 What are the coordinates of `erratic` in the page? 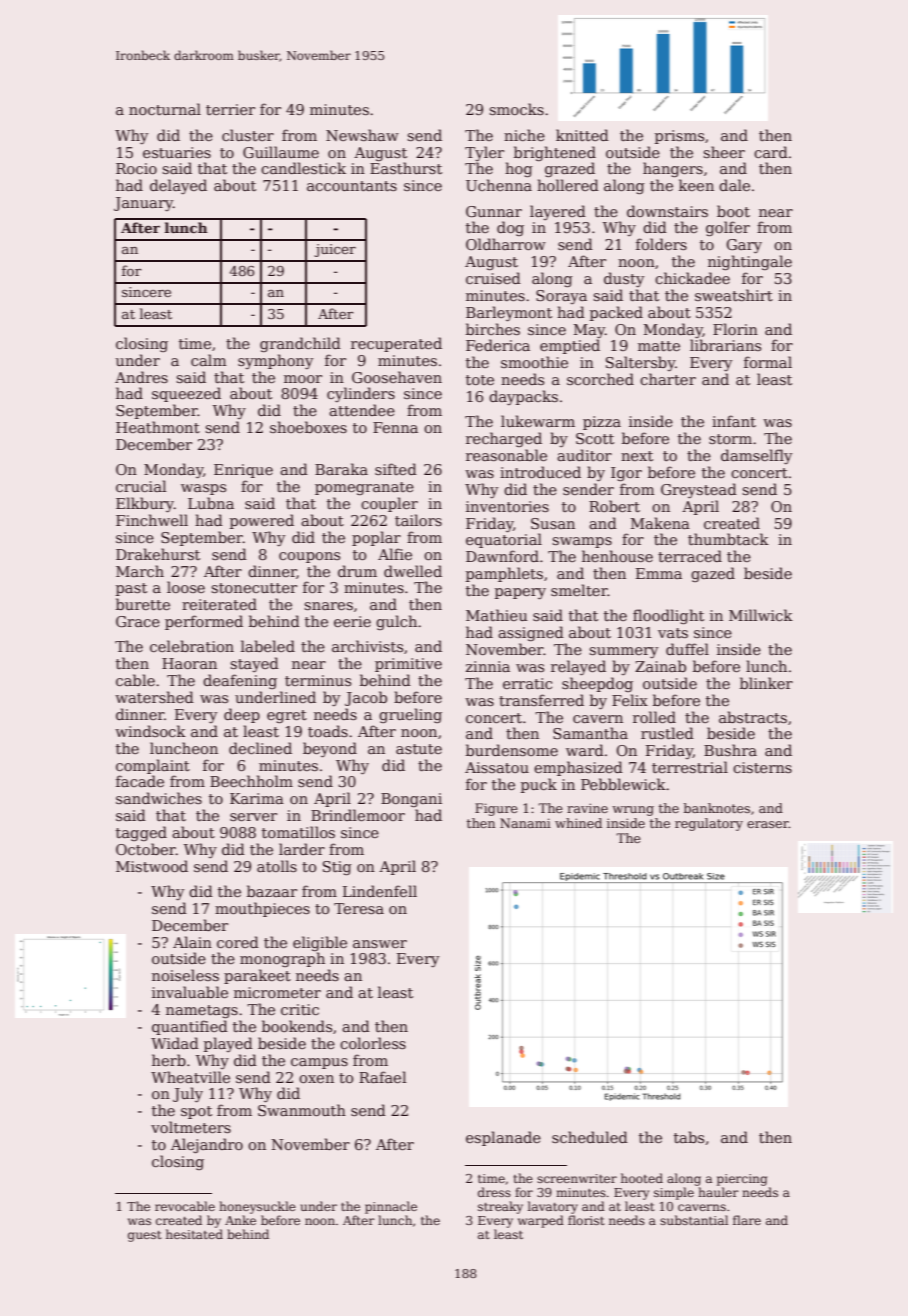 It's located at (527, 683).
